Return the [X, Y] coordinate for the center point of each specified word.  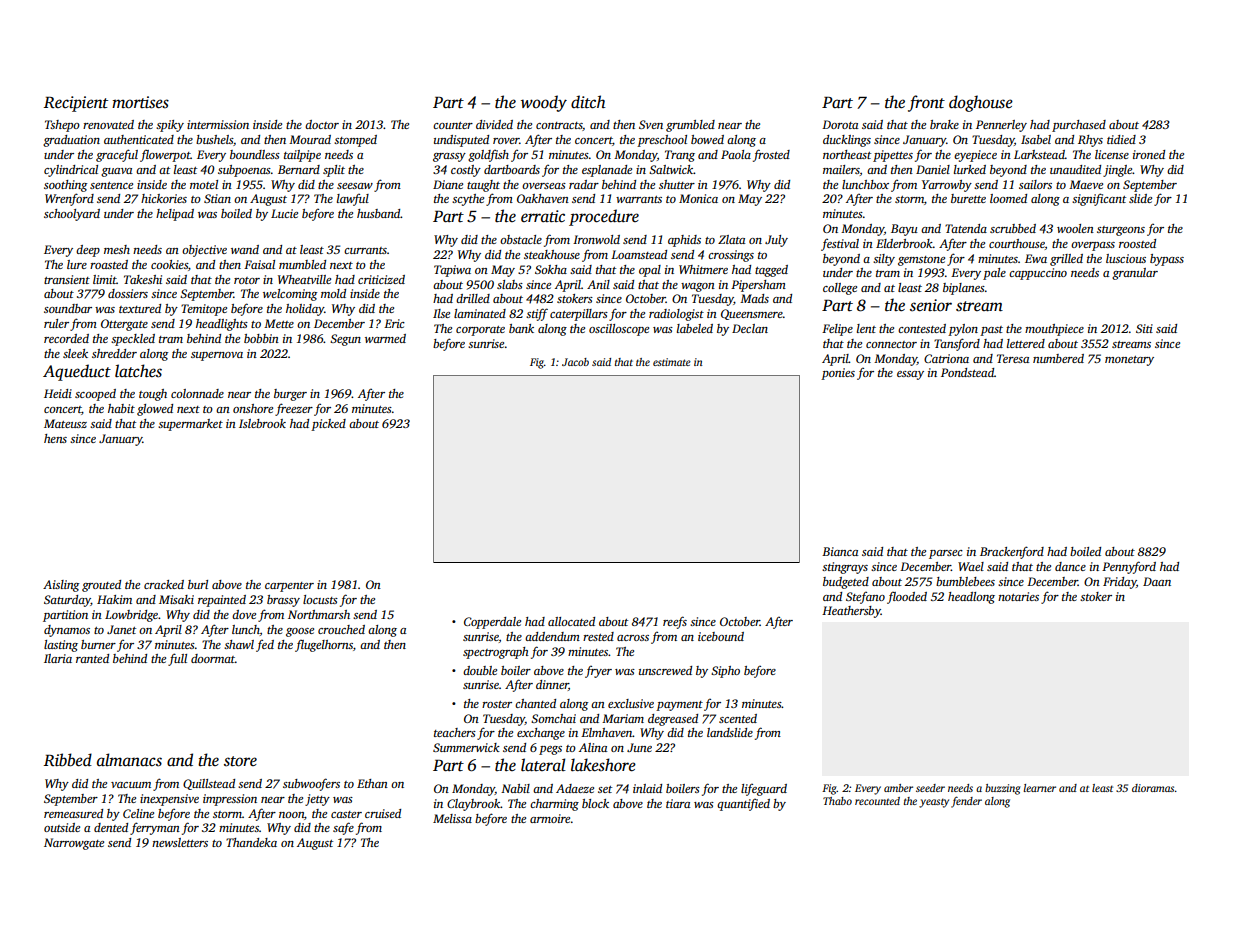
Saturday [67, 601]
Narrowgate [74, 844]
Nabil [515, 788]
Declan [750, 328]
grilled [1066, 260]
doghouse [981, 103]
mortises [140, 102]
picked [328, 425]
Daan [1157, 581]
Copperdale [492, 623]
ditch [588, 102]
